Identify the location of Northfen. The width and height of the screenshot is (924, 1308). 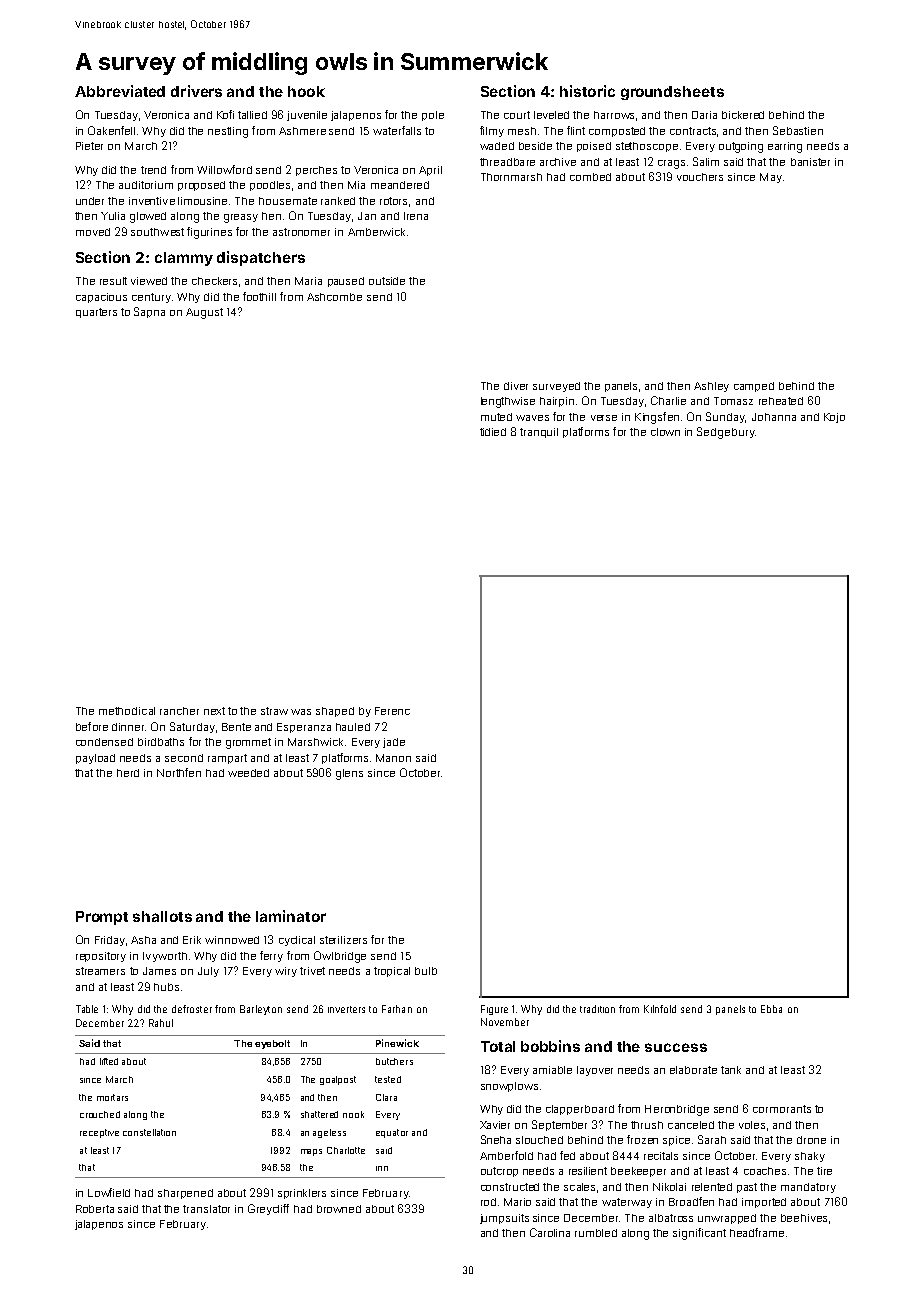
(179, 772).
